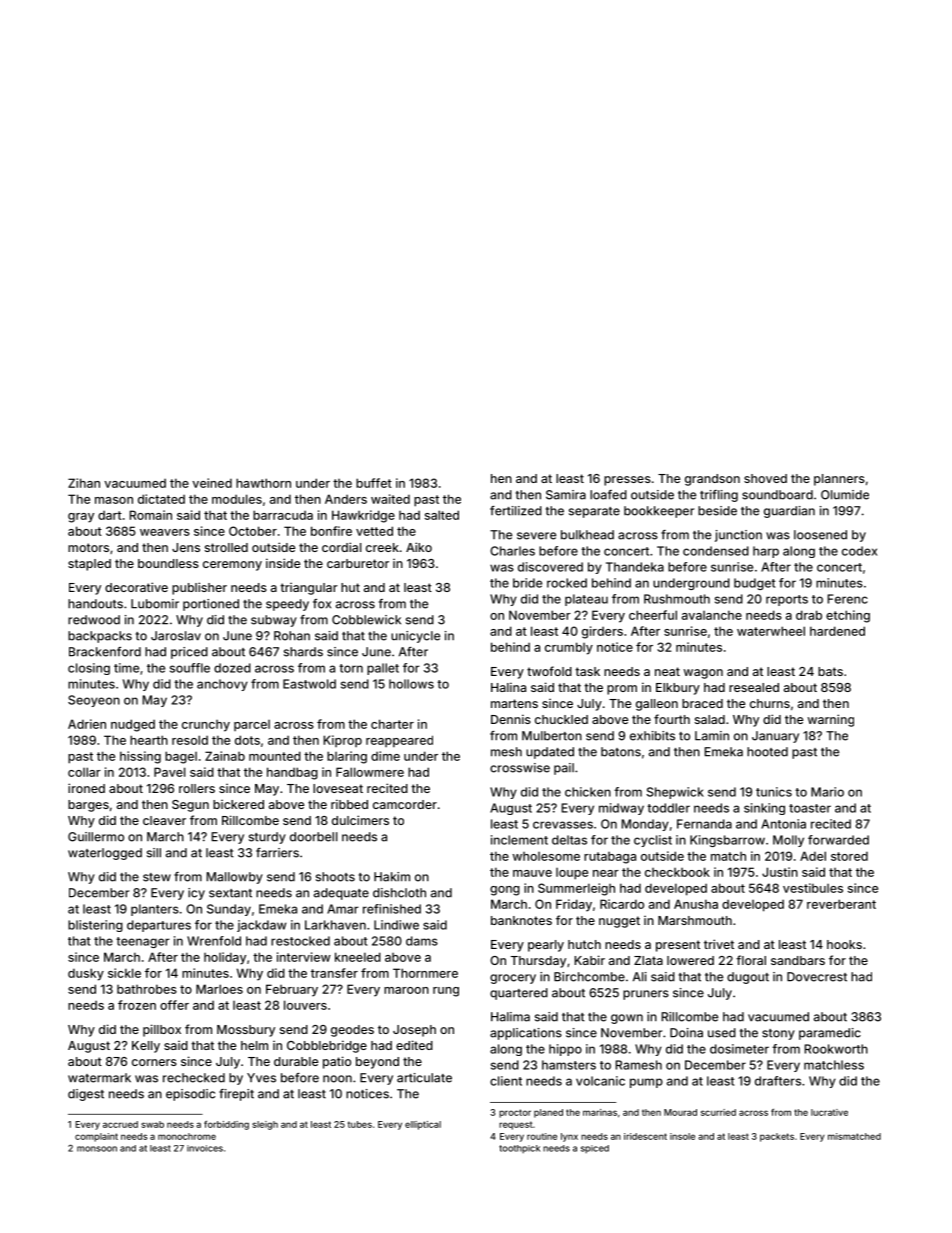  I want to click on presses, so click(627, 481).
